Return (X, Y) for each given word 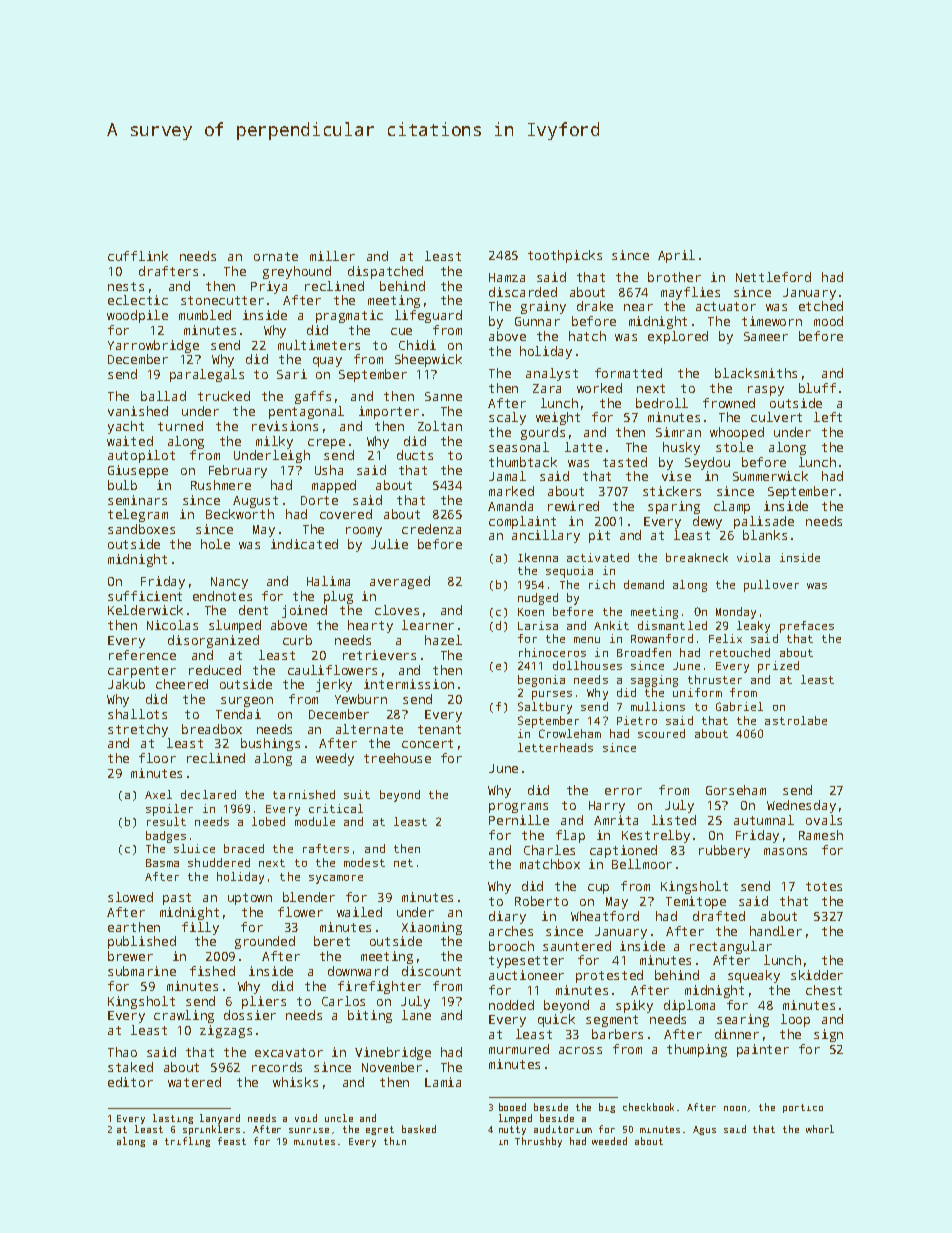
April (676, 256)
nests (126, 286)
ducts (415, 455)
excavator (289, 1052)
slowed (130, 897)
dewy (707, 522)
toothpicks (565, 256)
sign (828, 1035)
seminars (137, 500)
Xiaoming (432, 928)
